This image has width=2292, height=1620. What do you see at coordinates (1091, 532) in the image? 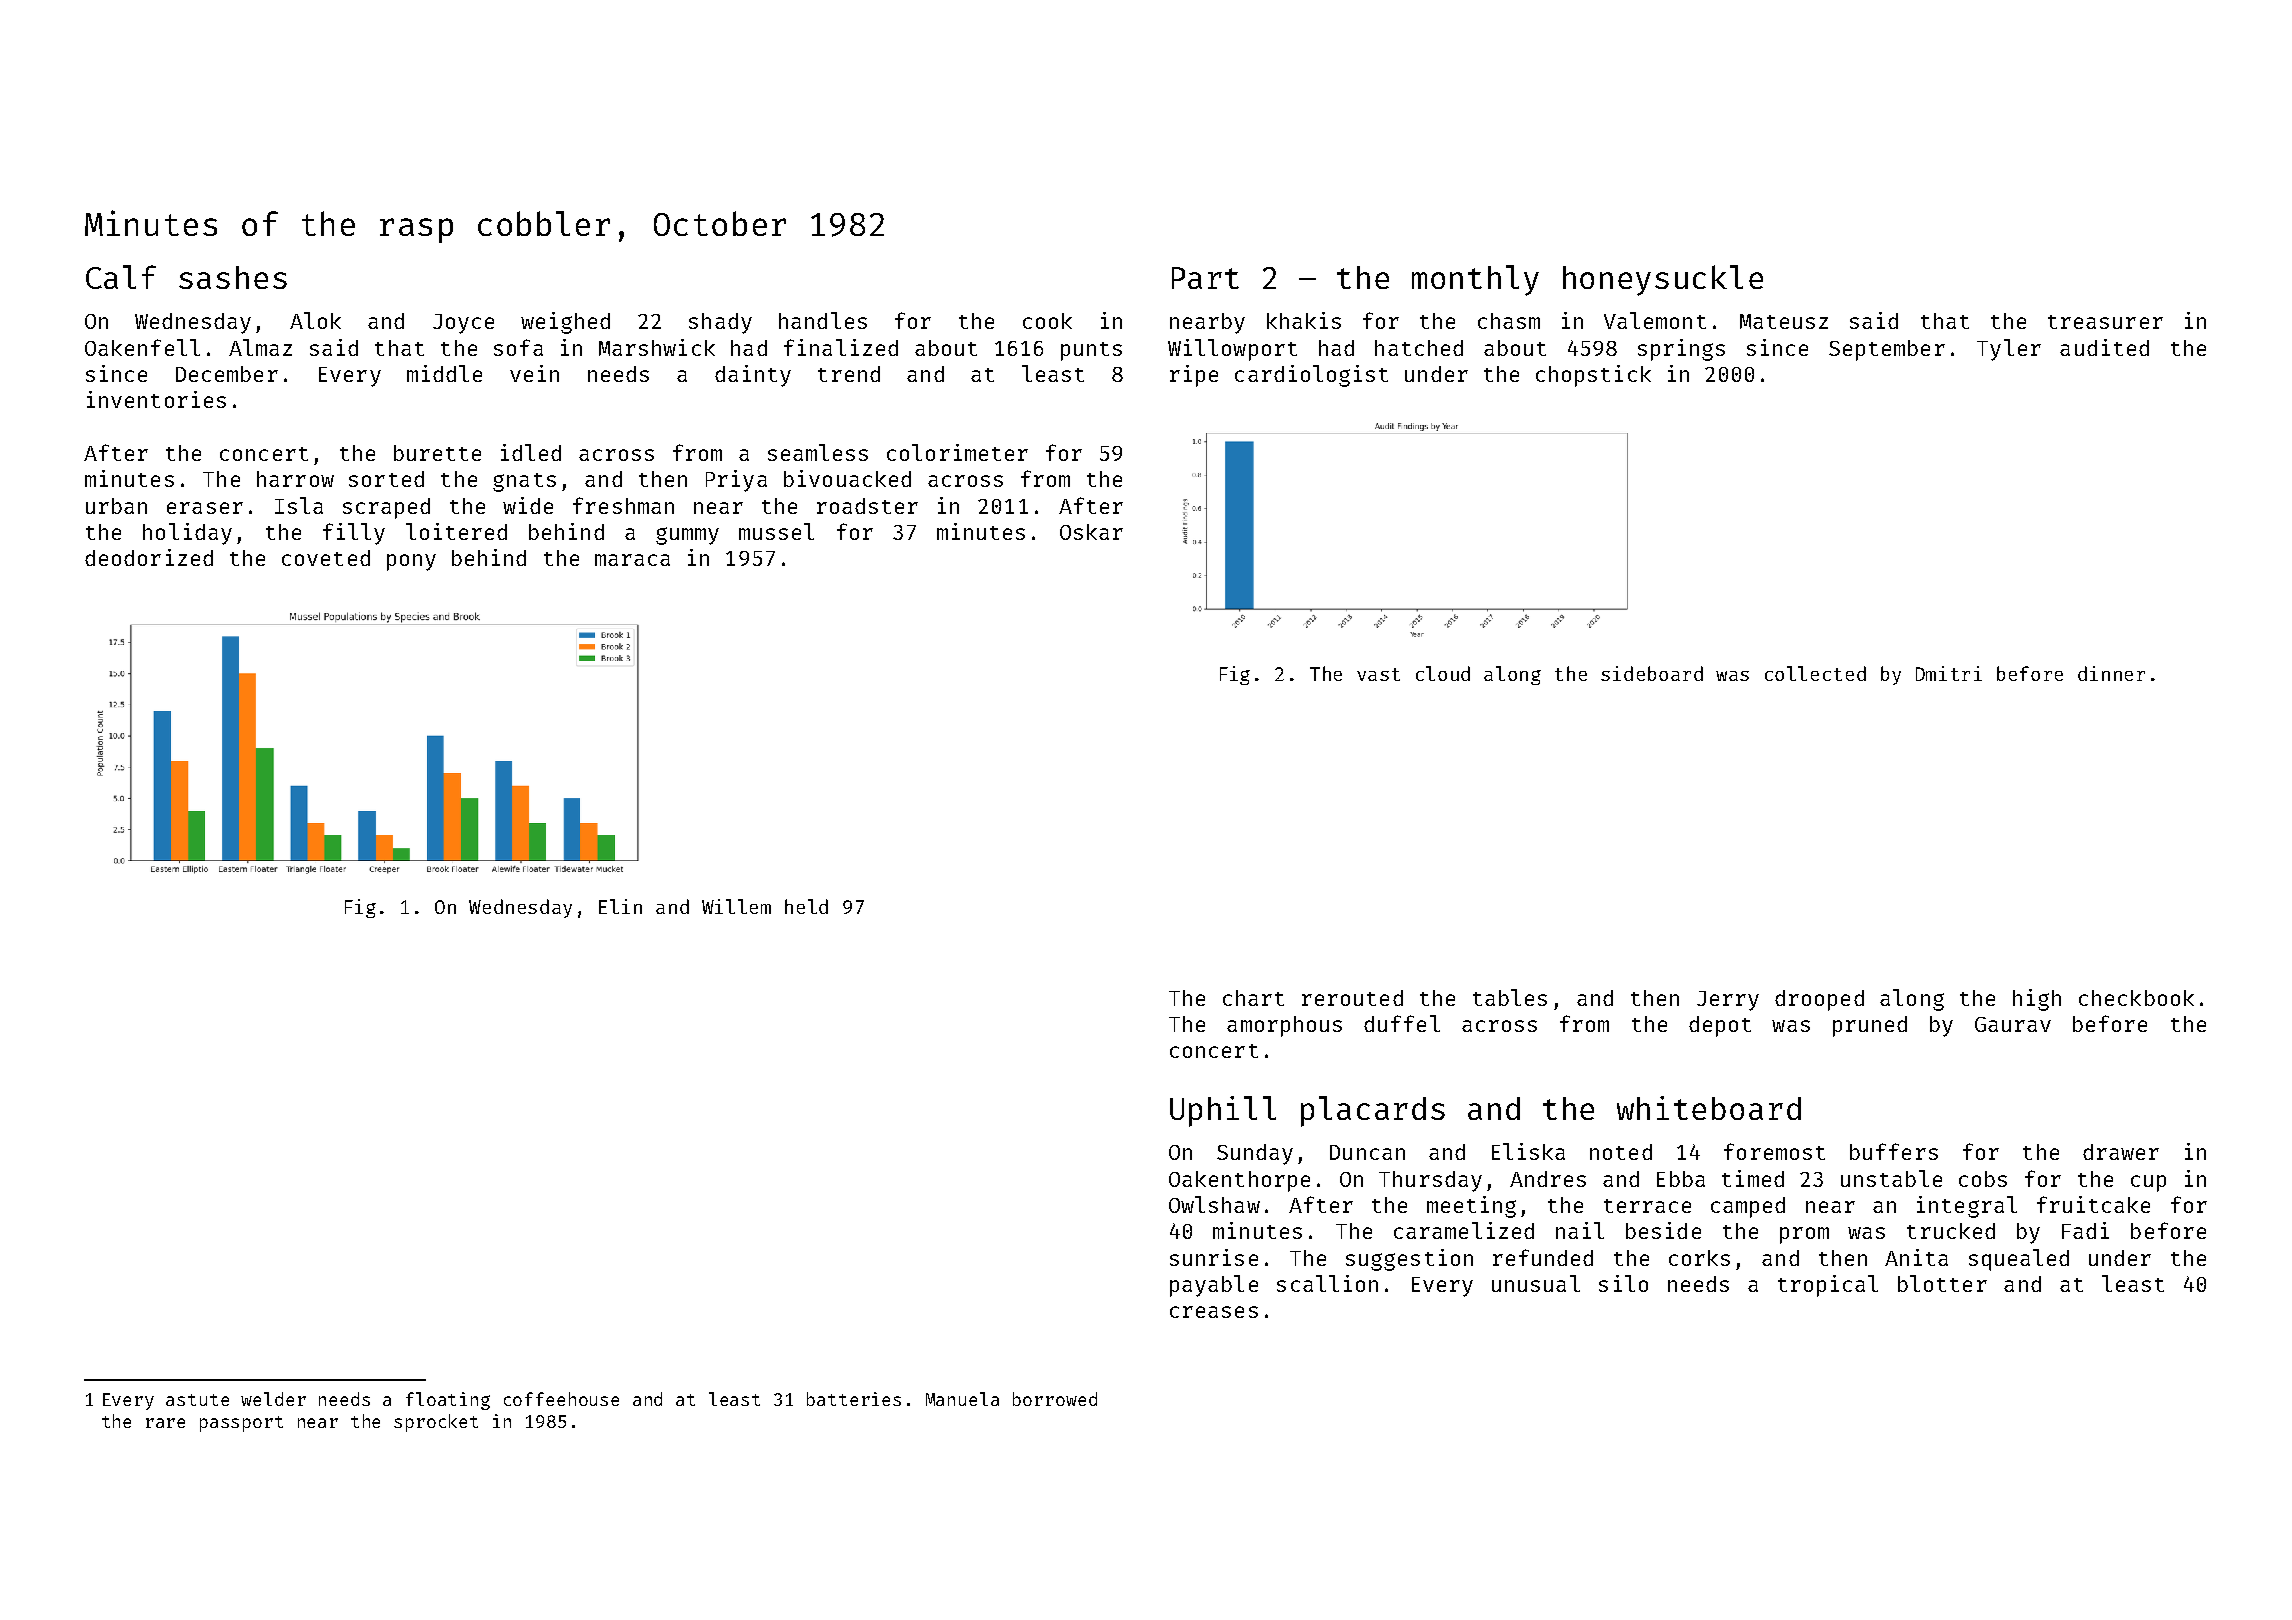
I see `Oskar` at bounding box center [1091, 532].
